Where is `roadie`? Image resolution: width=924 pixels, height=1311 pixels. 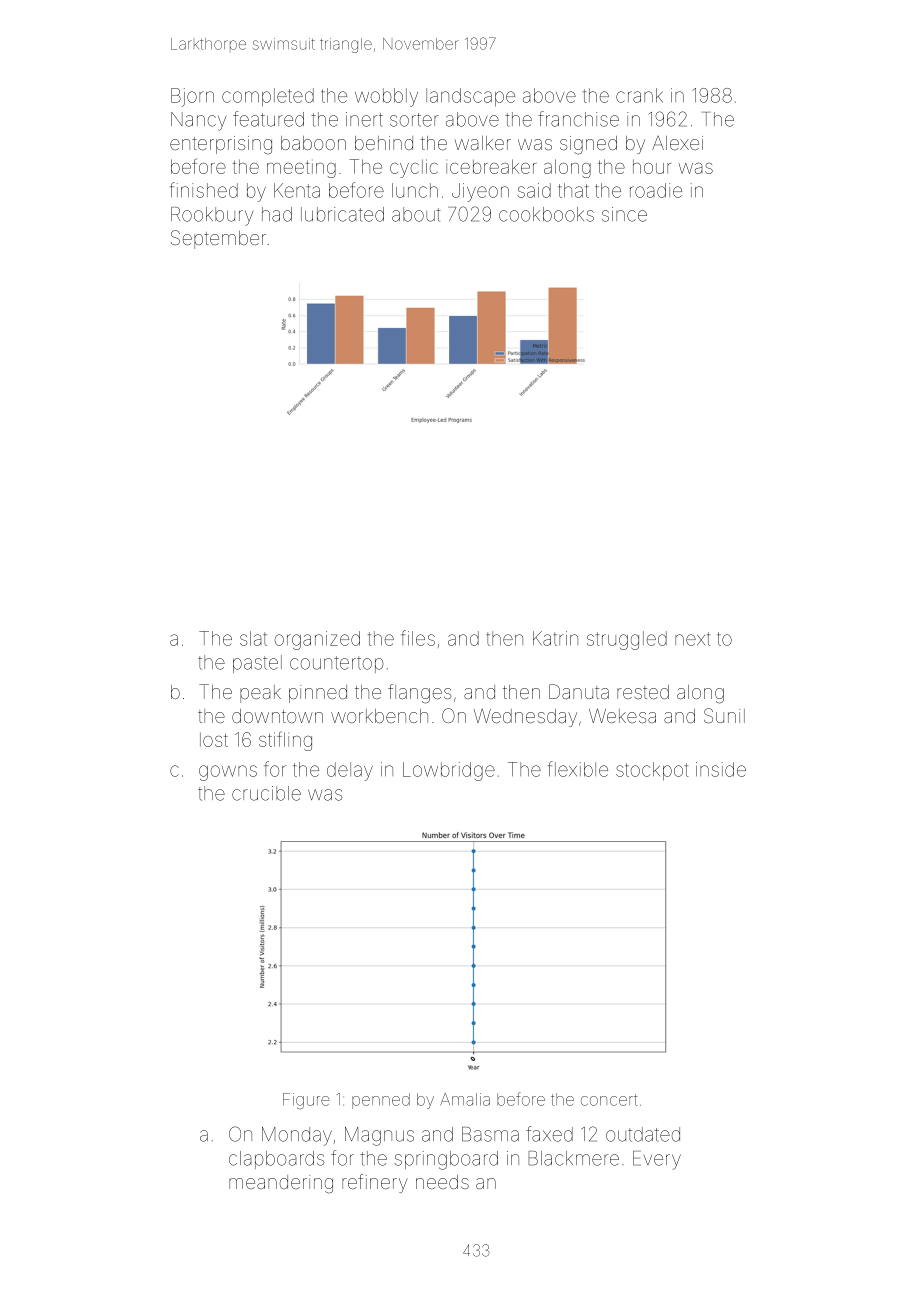 roadie is located at coordinates (656, 190).
